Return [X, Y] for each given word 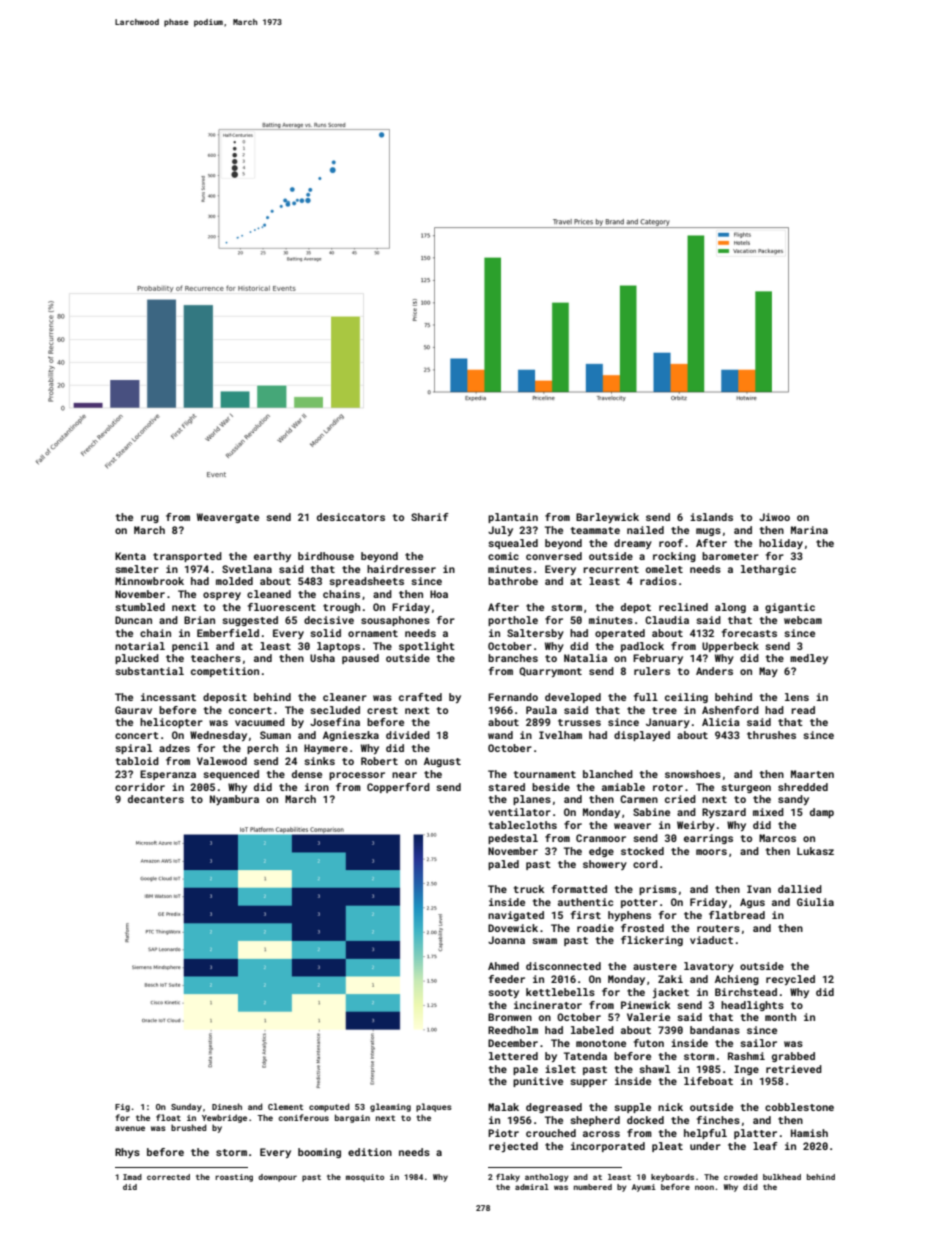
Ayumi [644, 1188]
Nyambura [234, 800]
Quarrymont [550, 672]
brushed [189, 1127]
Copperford [398, 788]
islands [711, 517]
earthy [272, 557]
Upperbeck [730, 647]
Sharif [430, 517]
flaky [508, 1178]
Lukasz [815, 851]
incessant [168, 697]
